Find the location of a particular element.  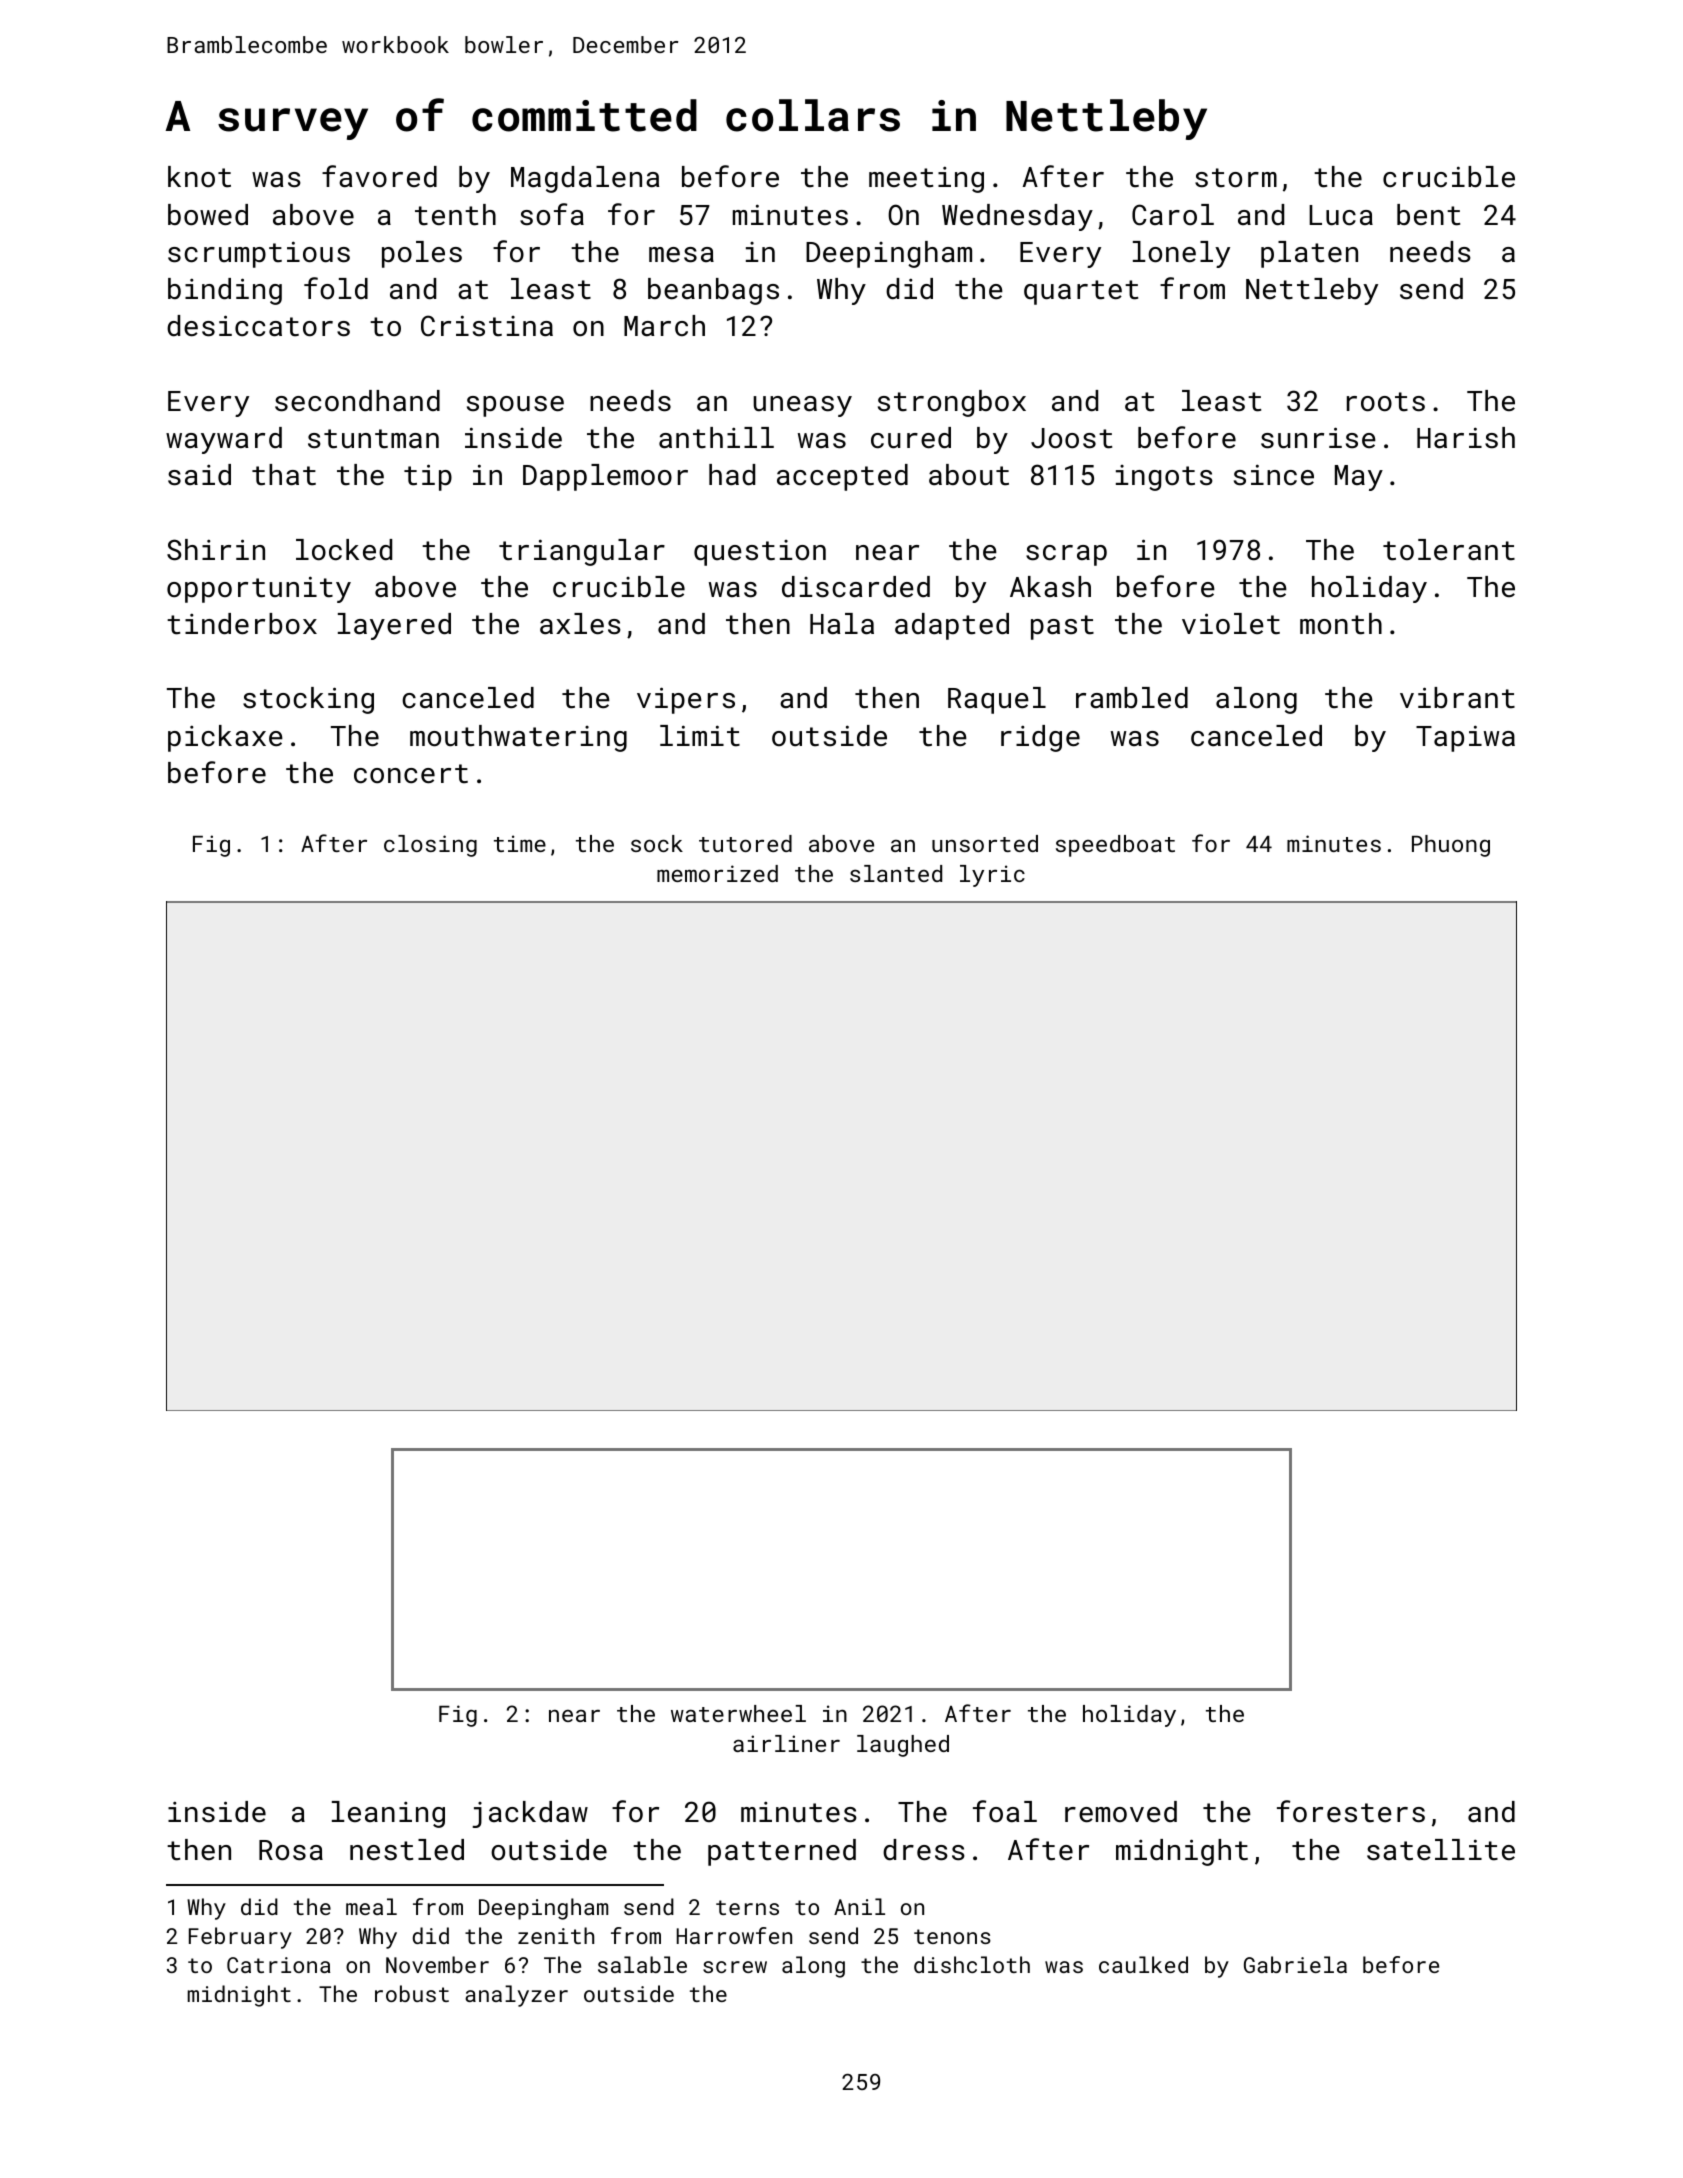

lyric is located at coordinates (992, 876).
